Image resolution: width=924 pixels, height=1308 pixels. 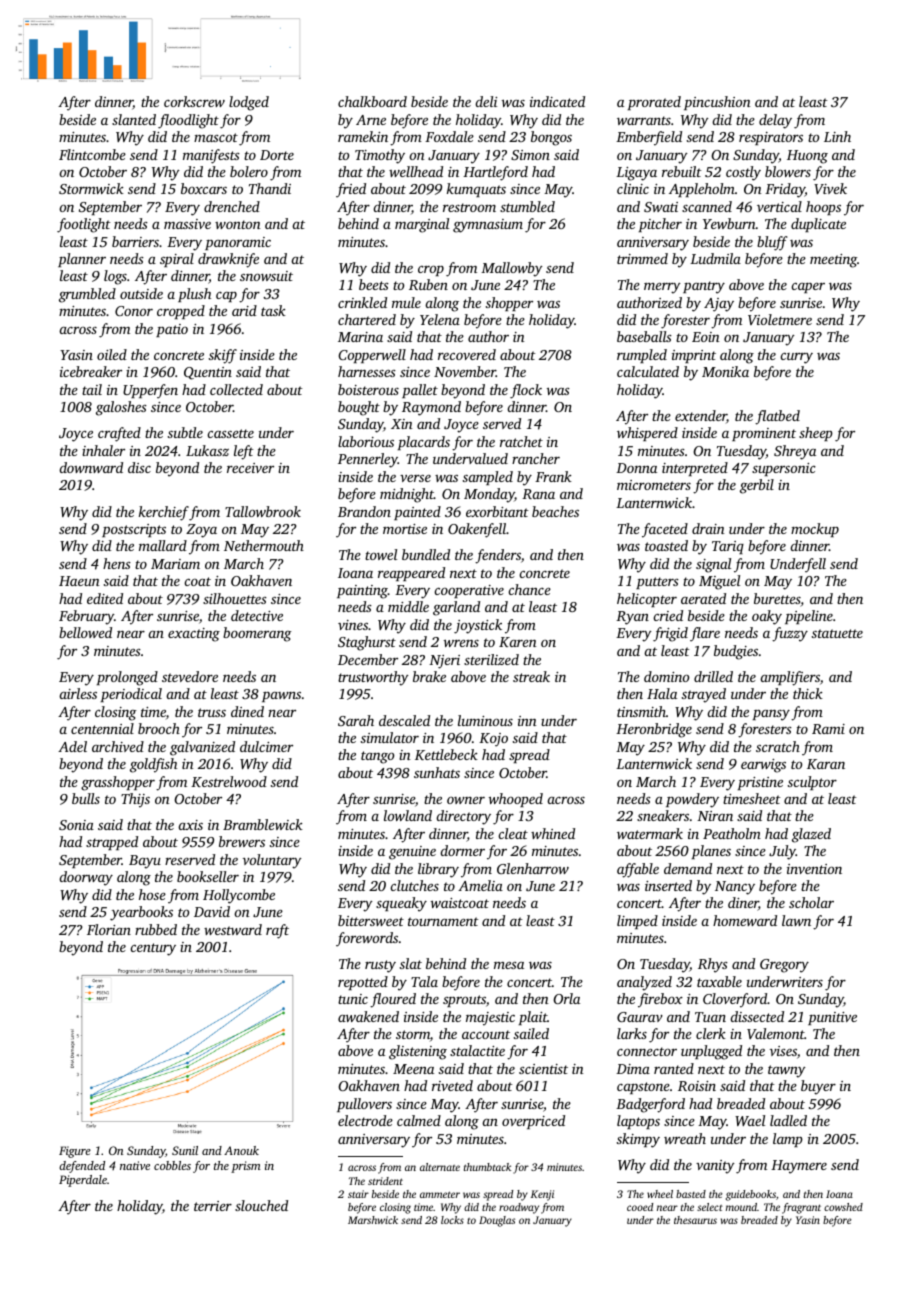 What do you see at coordinates (715, 816) in the screenshot?
I see `Niran` at bounding box center [715, 816].
